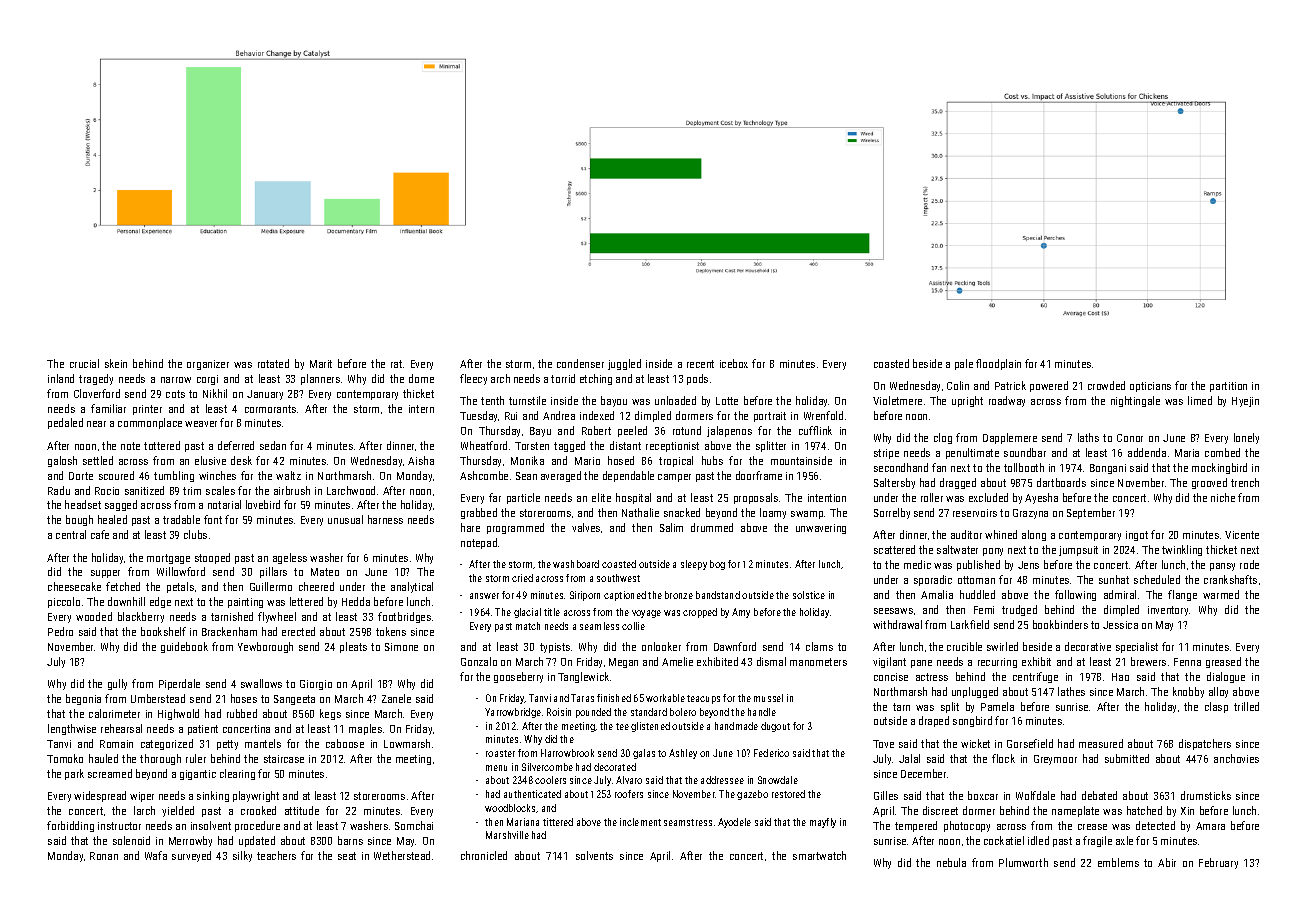 This image has height=924, width=1308. I want to click on unwavering, so click(821, 529).
